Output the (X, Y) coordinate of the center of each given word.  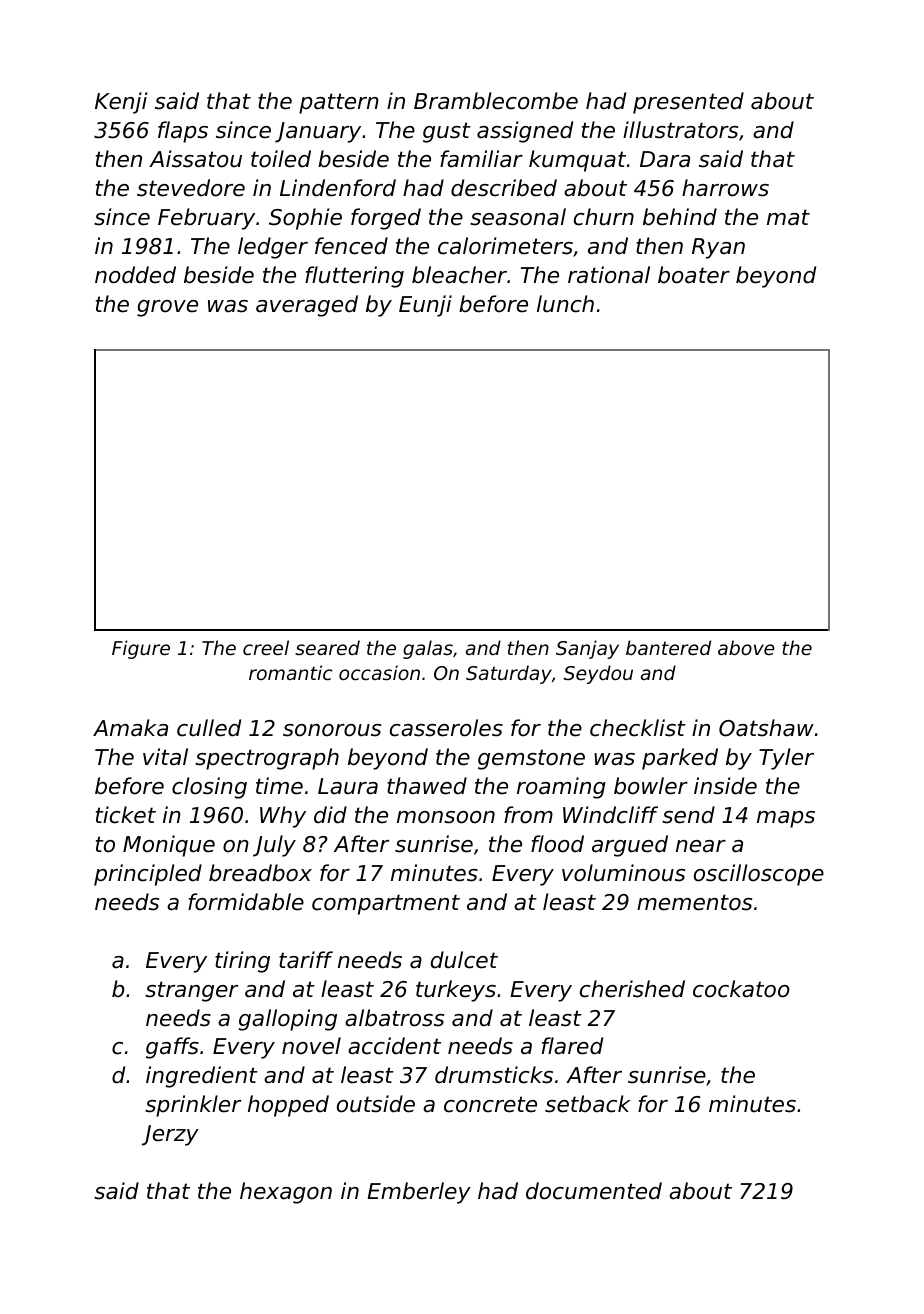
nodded (135, 275)
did (330, 815)
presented (688, 103)
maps (786, 819)
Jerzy (170, 1135)
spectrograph (267, 759)
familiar (481, 159)
